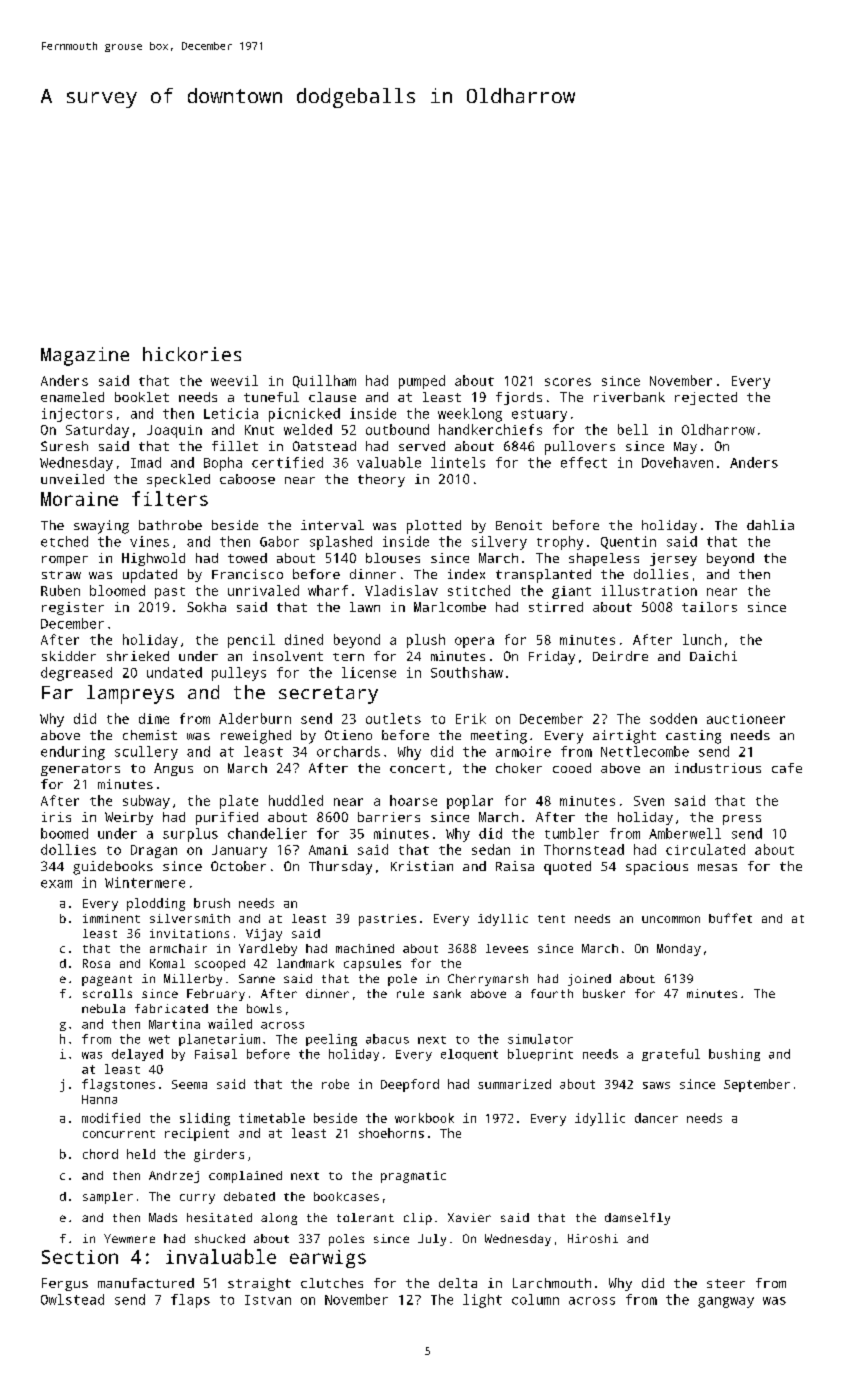 This screenshot has height=1400, width=849. I want to click on poplar, so click(470, 802).
